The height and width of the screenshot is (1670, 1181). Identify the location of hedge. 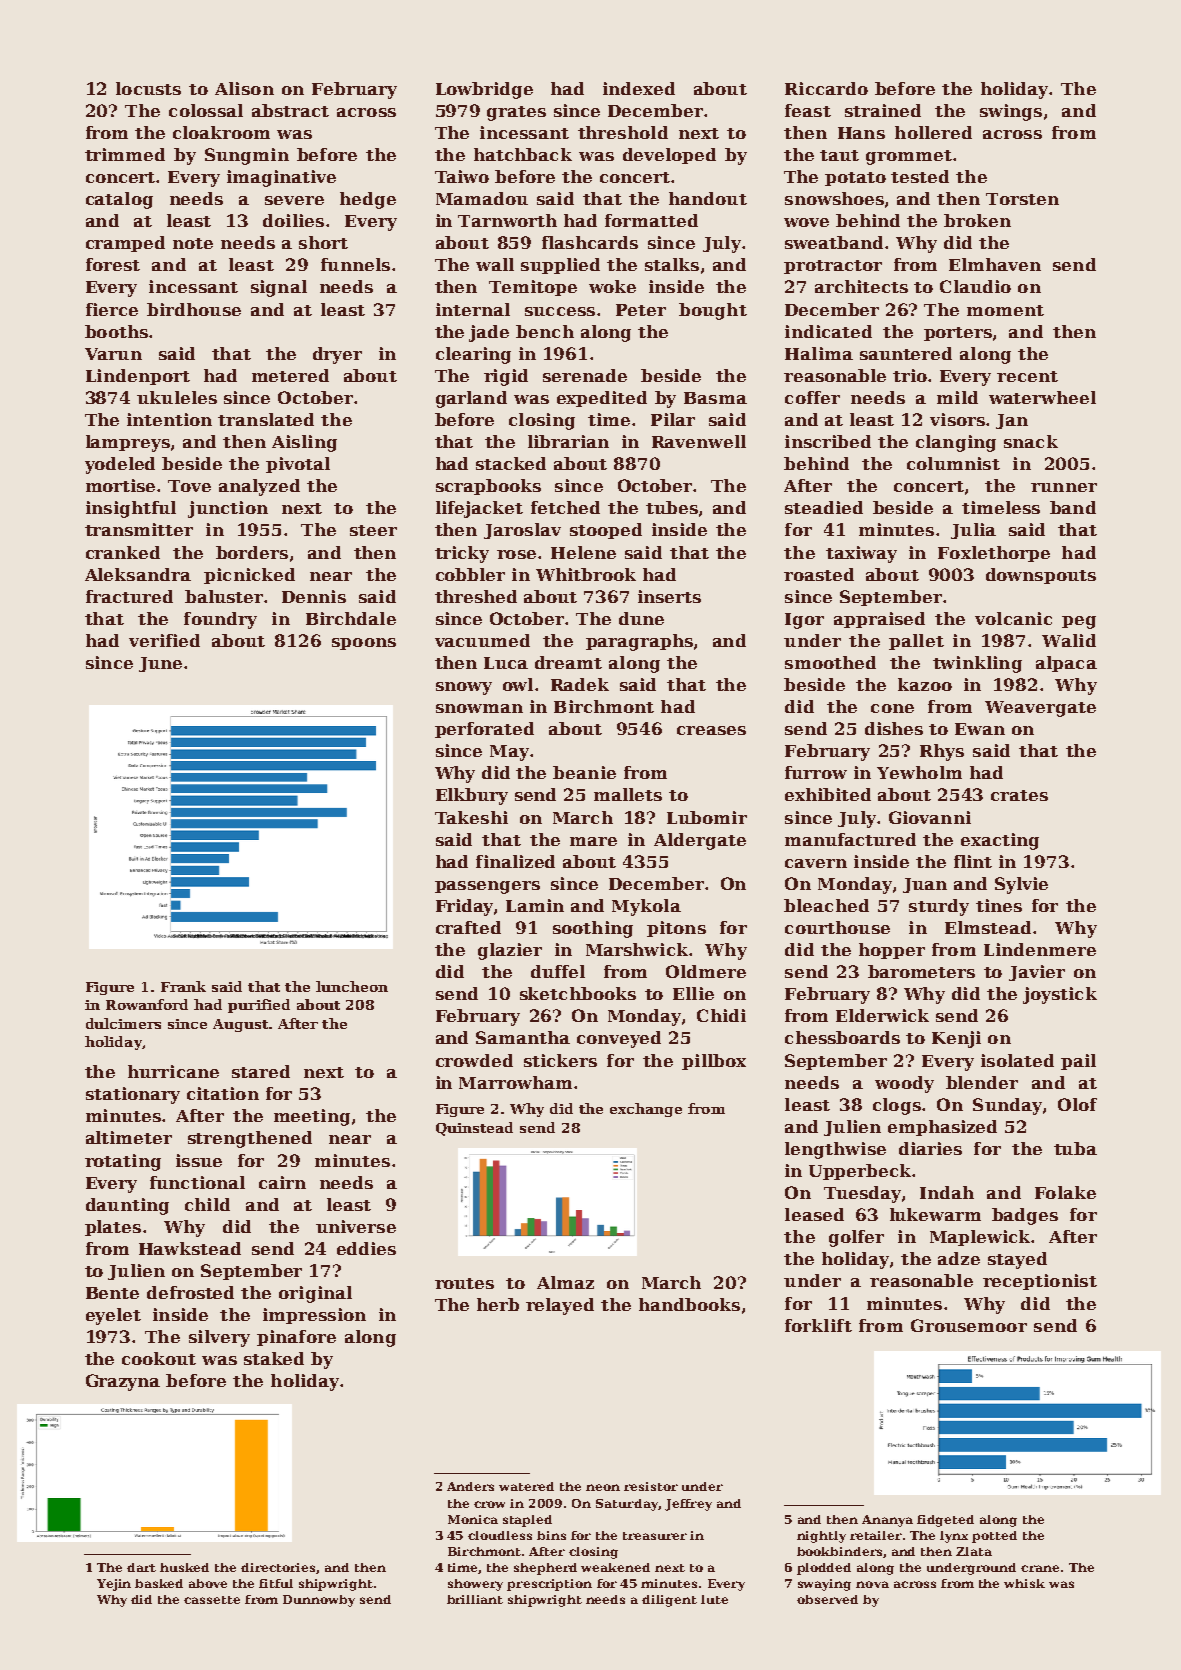
(368, 200).
